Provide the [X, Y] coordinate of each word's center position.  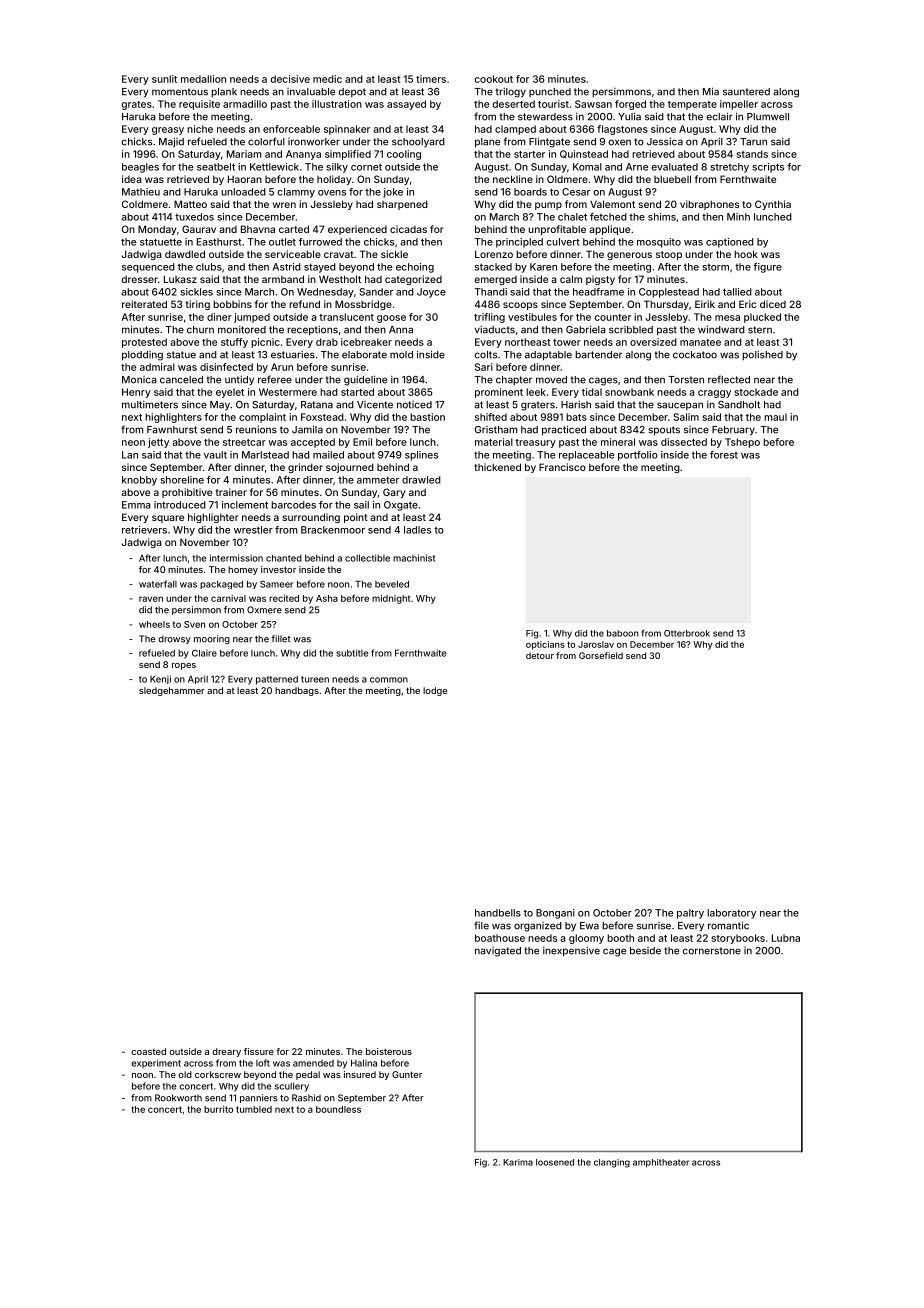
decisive [290, 79]
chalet [572, 217]
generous [629, 256]
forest [724, 455]
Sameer [277, 584]
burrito [218, 1109]
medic [327, 79]
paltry [690, 914]
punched [550, 92]
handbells [498, 913]
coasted [148, 1051]
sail [361, 505]
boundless [338, 1109]
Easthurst [219, 242]
